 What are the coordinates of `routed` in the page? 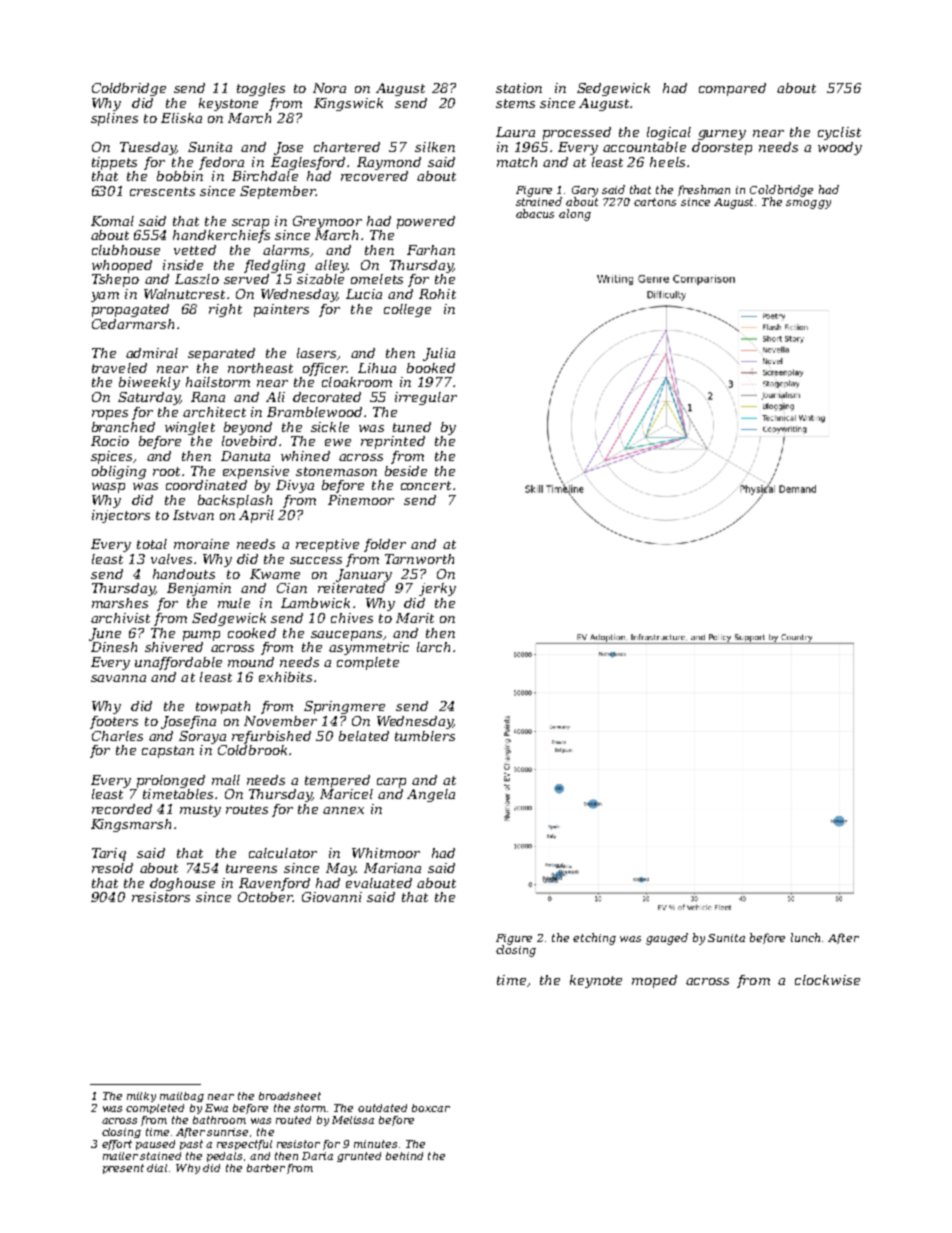 It's located at (293, 1120).
